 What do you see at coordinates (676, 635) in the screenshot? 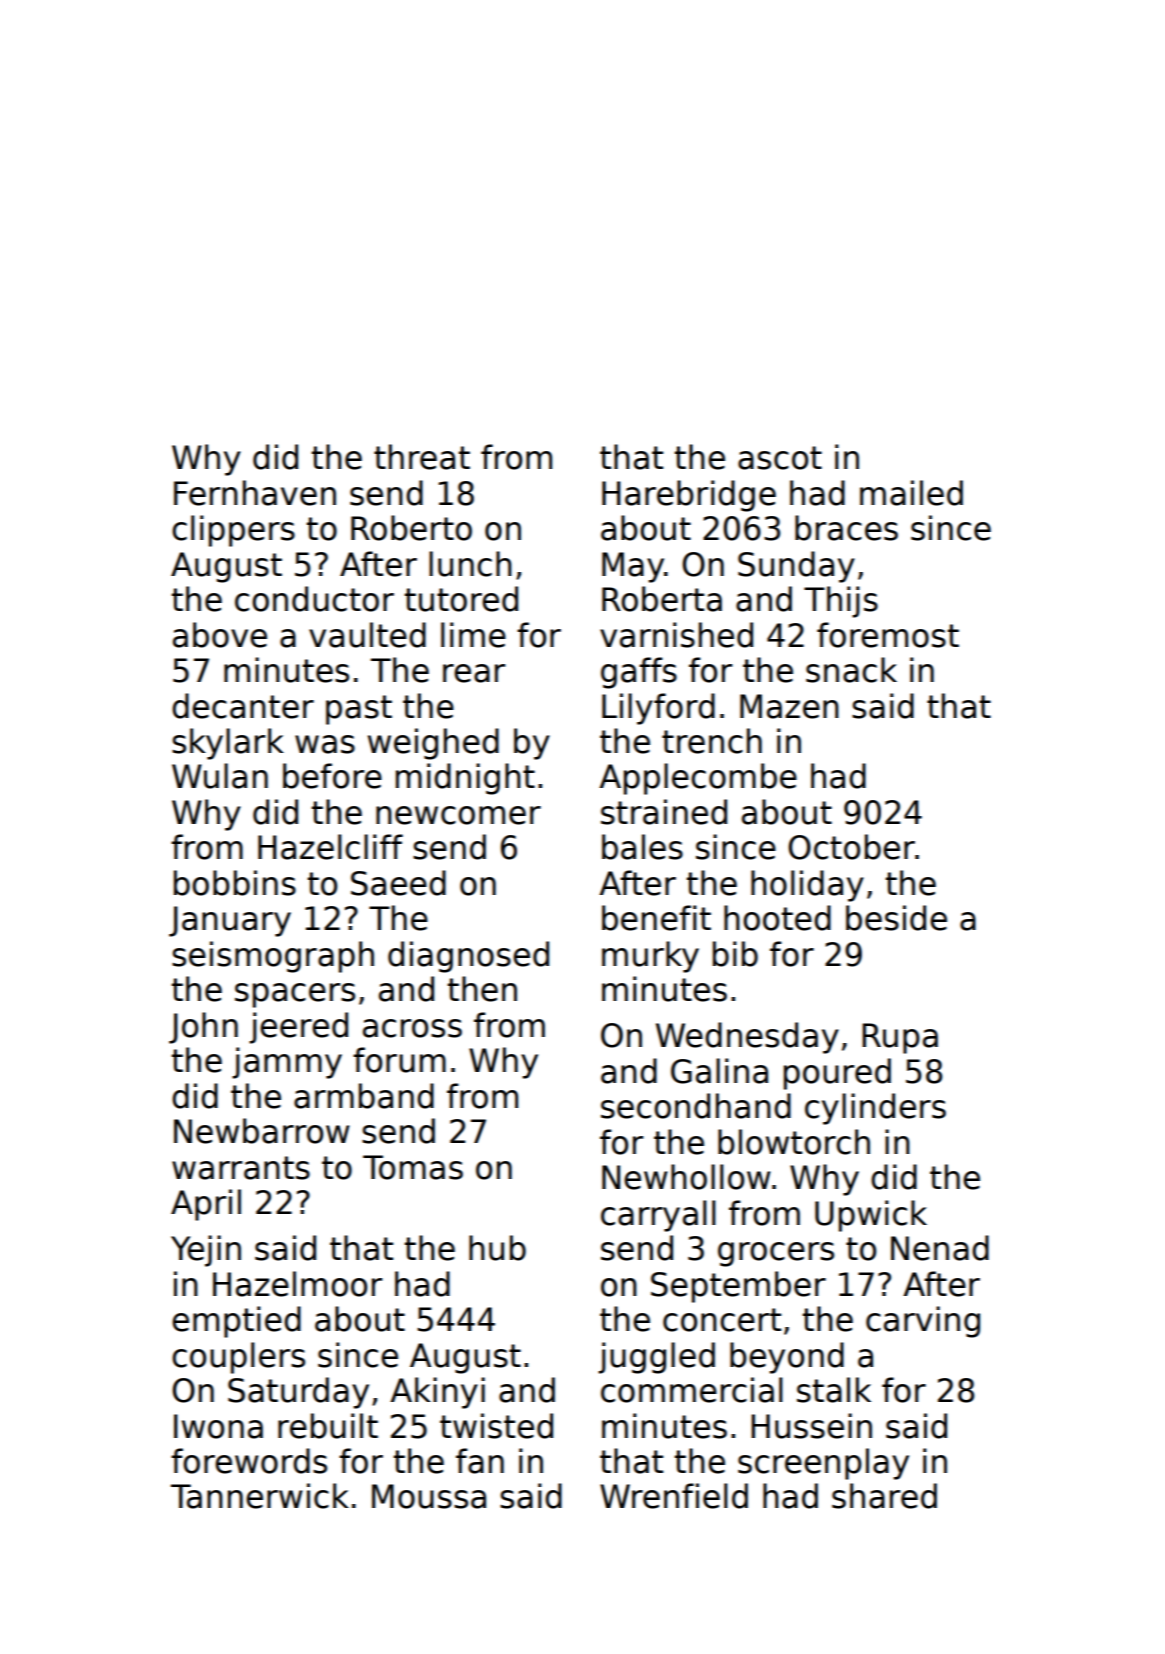
I see `varnished` at bounding box center [676, 635].
